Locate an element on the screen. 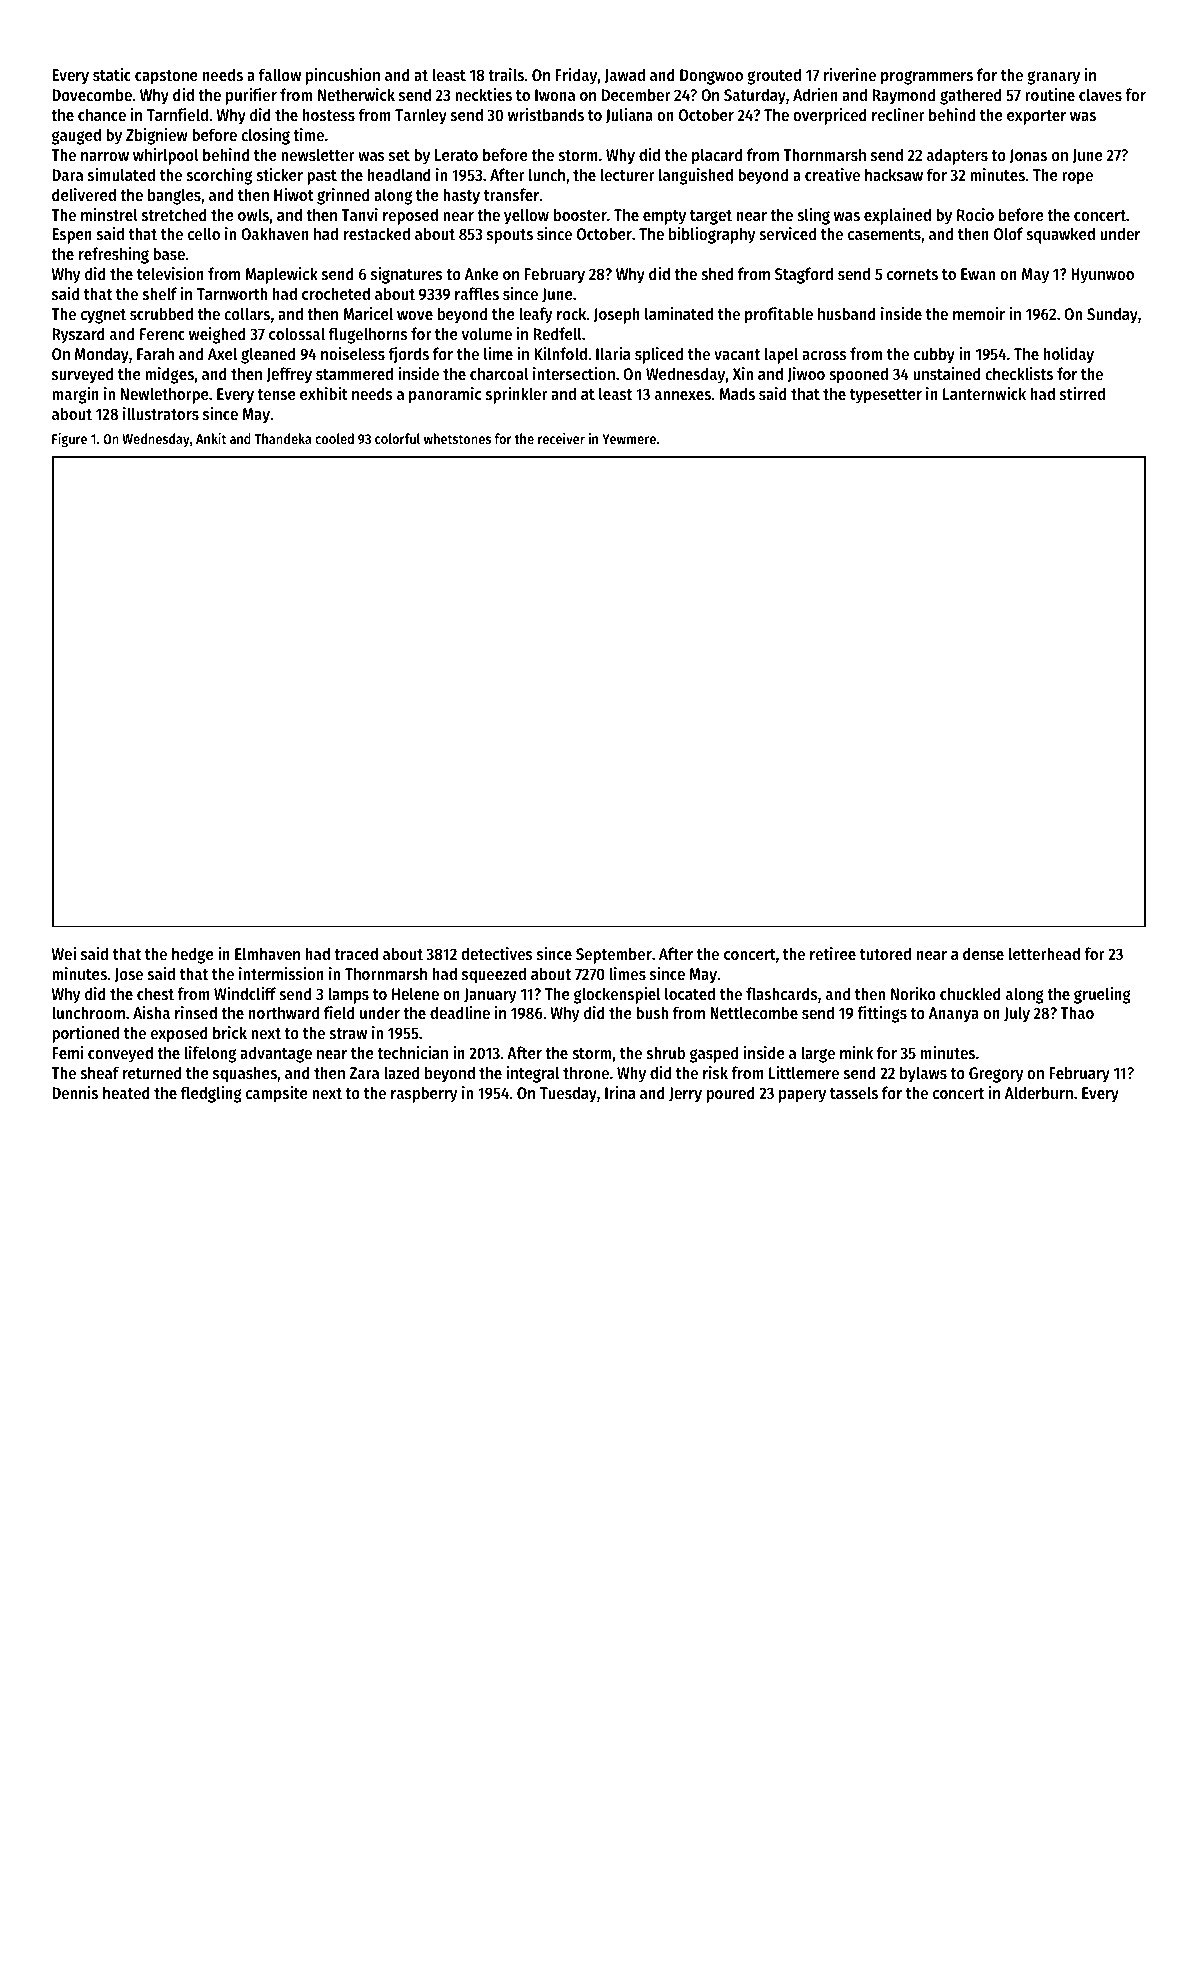  Yewmere is located at coordinates (629, 439).
